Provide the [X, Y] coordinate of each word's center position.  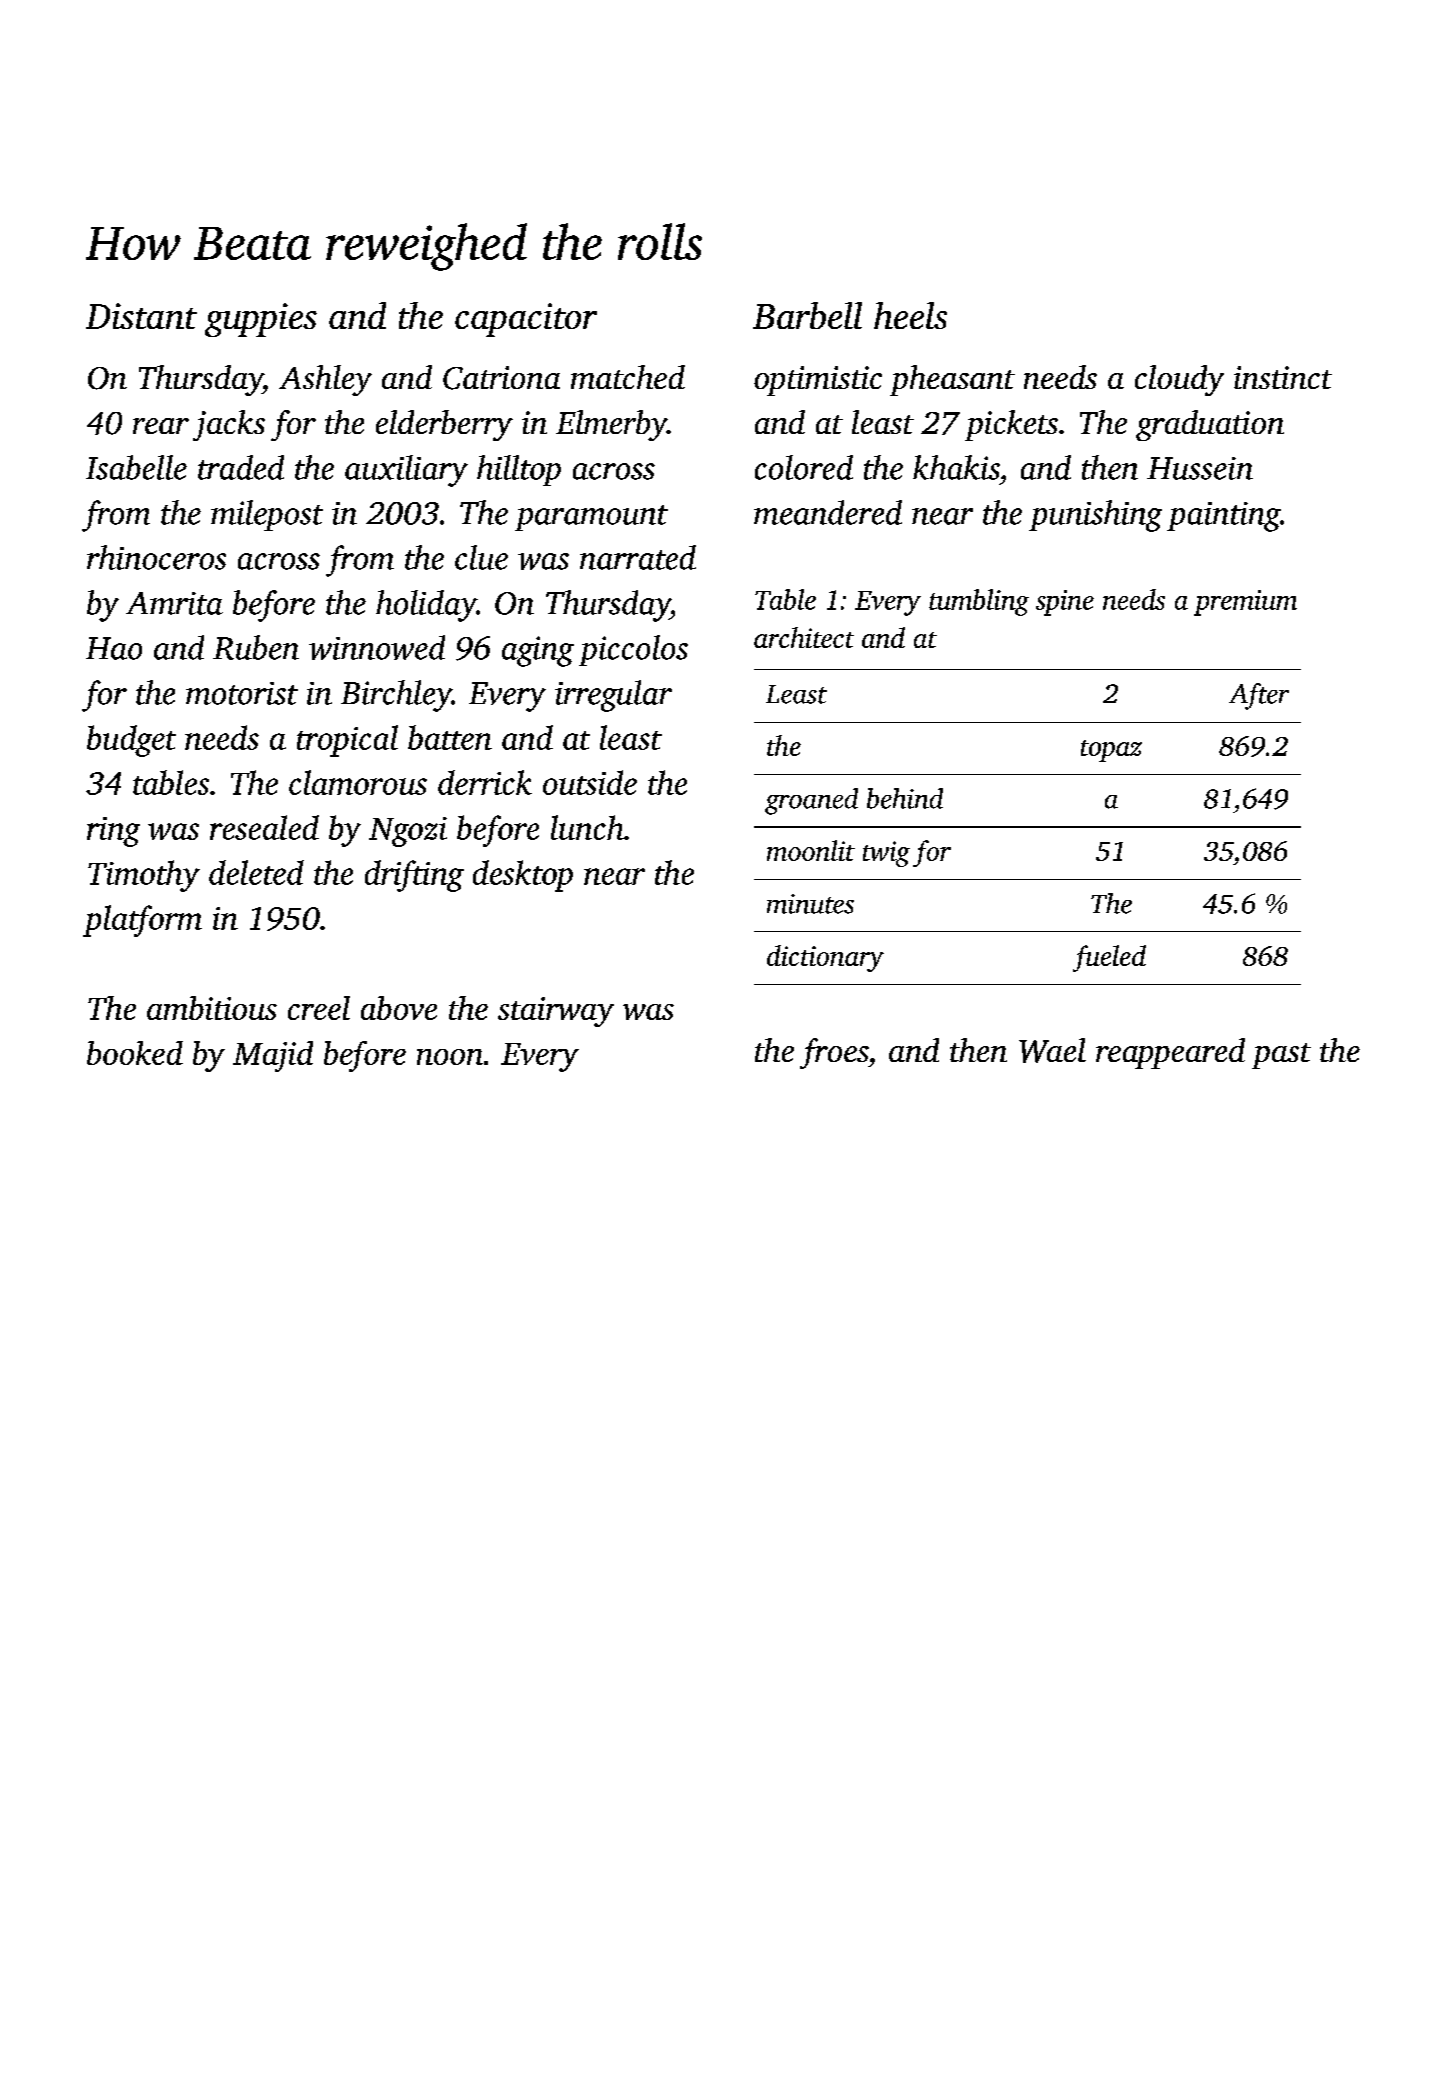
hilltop [519, 470]
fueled [1109, 958]
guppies [261, 320]
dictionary [825, 958]
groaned [811, 801]
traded [241, 467]
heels [910, 315]
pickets [1011, 425]
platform [142, 921]
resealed [264, 827]
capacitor [526, 320]
